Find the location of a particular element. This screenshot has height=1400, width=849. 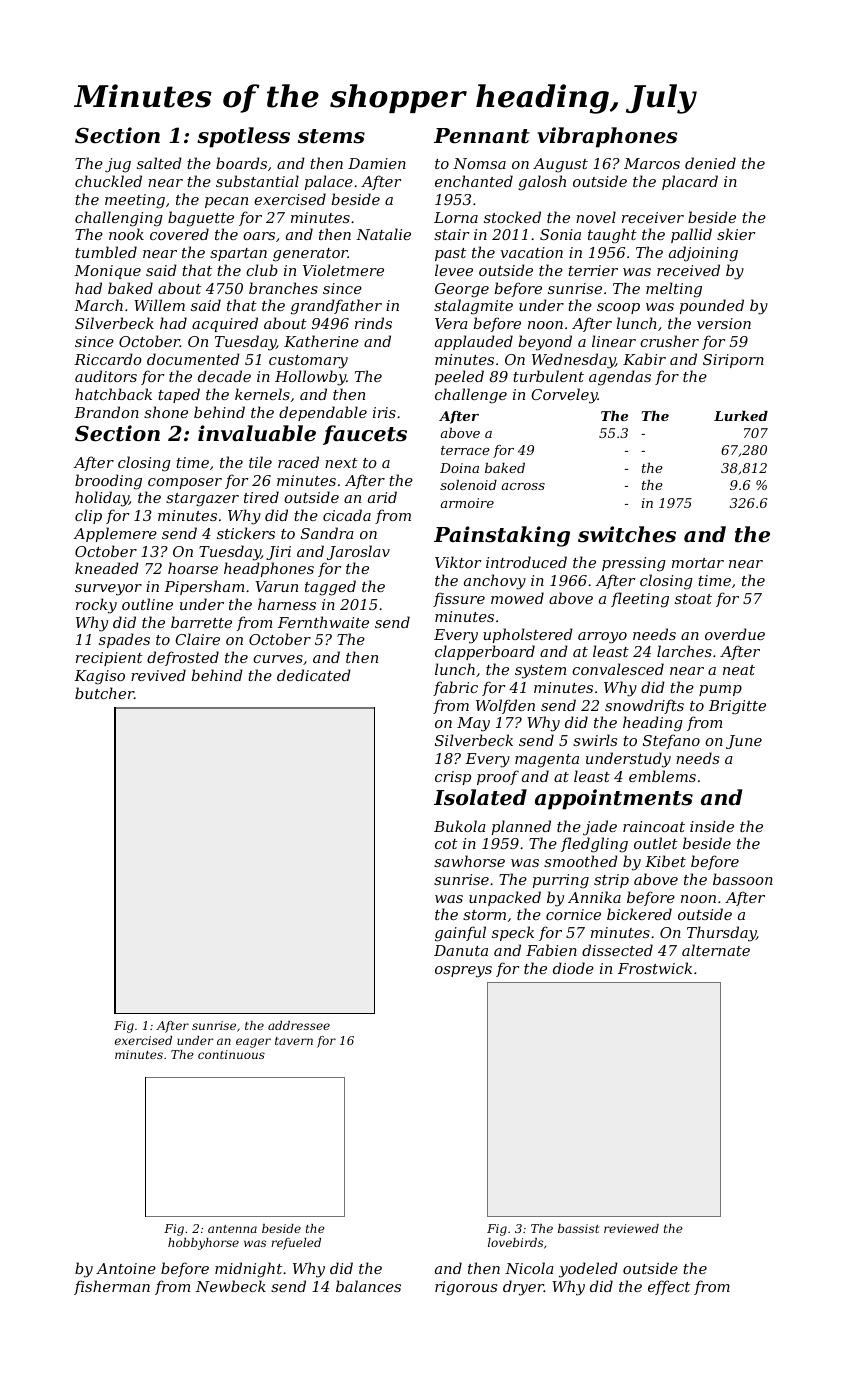

arid is located at coordinates (382, 497).
